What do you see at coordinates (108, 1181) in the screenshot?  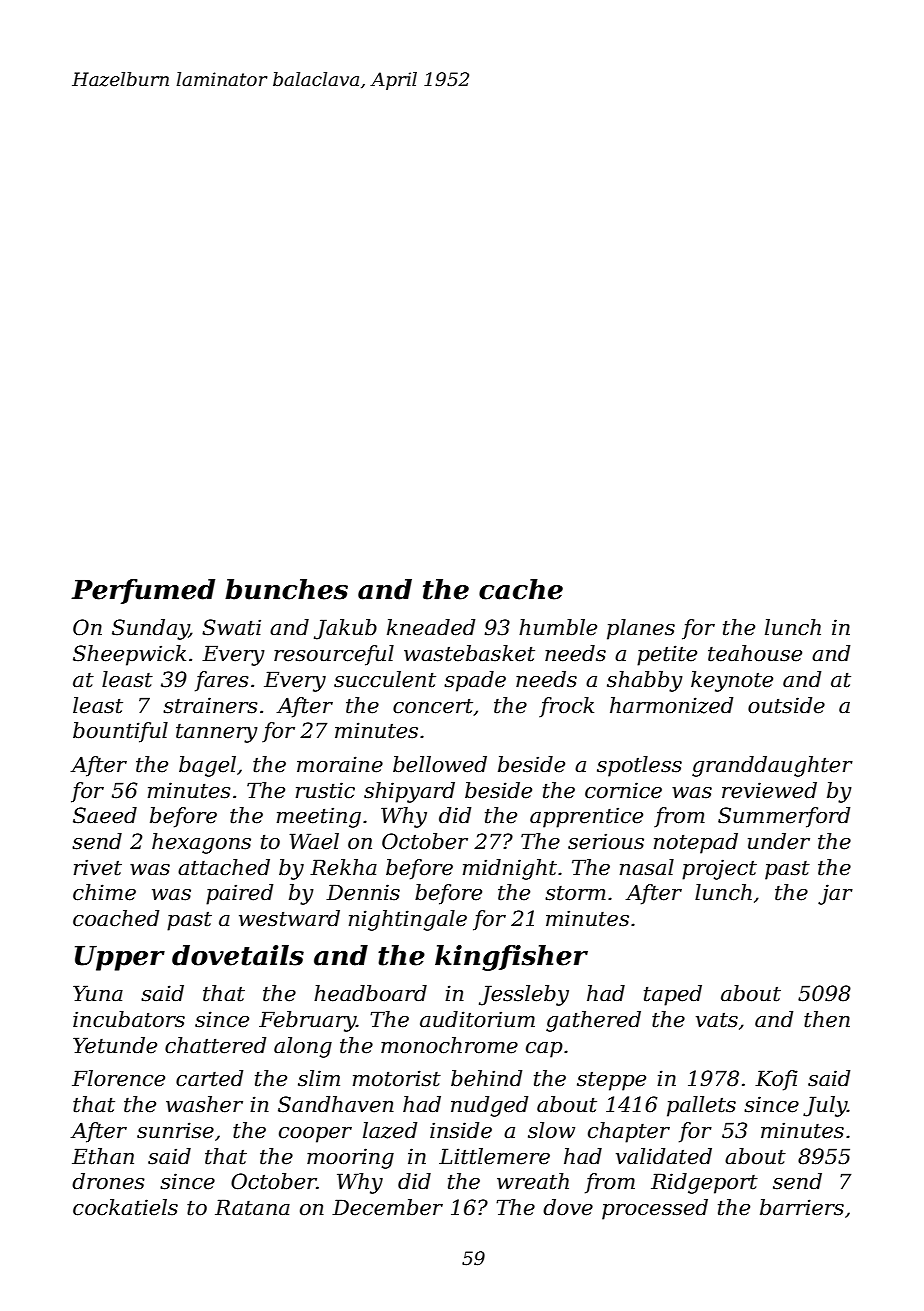 I see `drones` at bounding box center [108, 1181].
